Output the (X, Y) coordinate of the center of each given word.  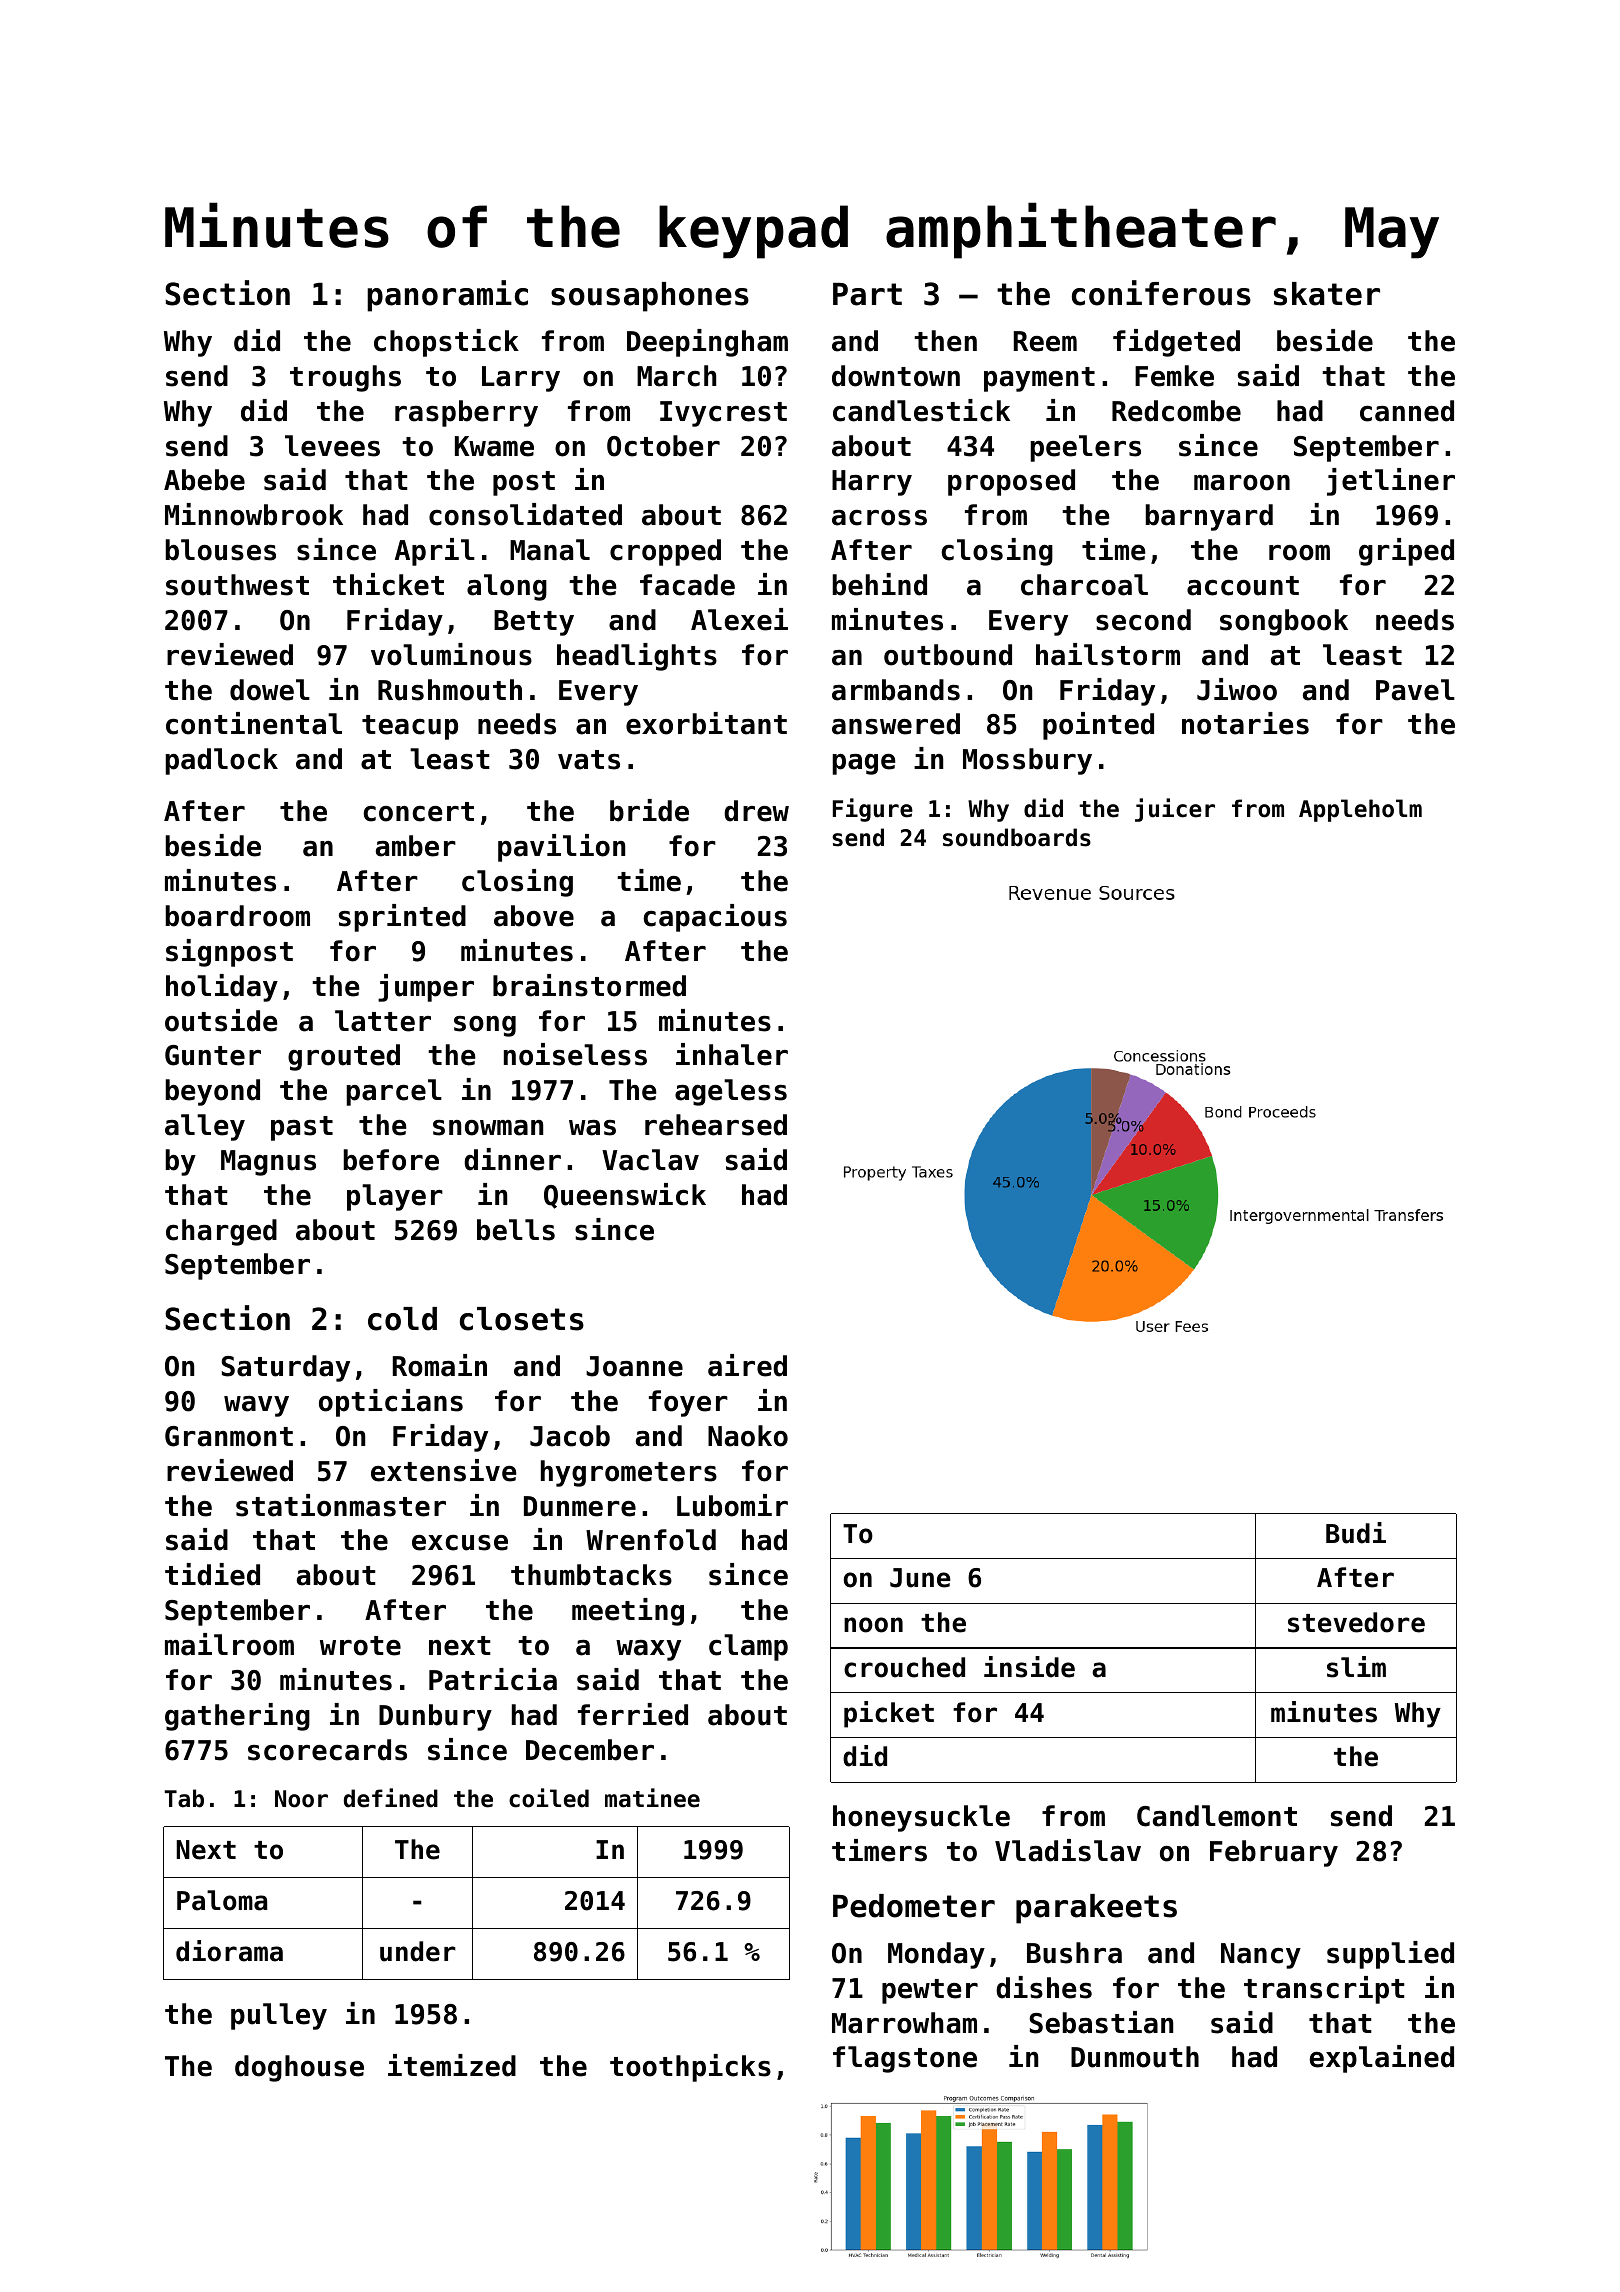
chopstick (446, 343)
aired (747, 1365)
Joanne (634, 1366)
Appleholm (1360, 810)
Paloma (222, 1900)
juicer (1175, 810)
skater (1327, 294)
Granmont (229, 1436)
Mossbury (1027, 761)
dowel (270, 690)
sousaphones (650, 297)
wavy (256, 1406)
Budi (1356, 1533)
